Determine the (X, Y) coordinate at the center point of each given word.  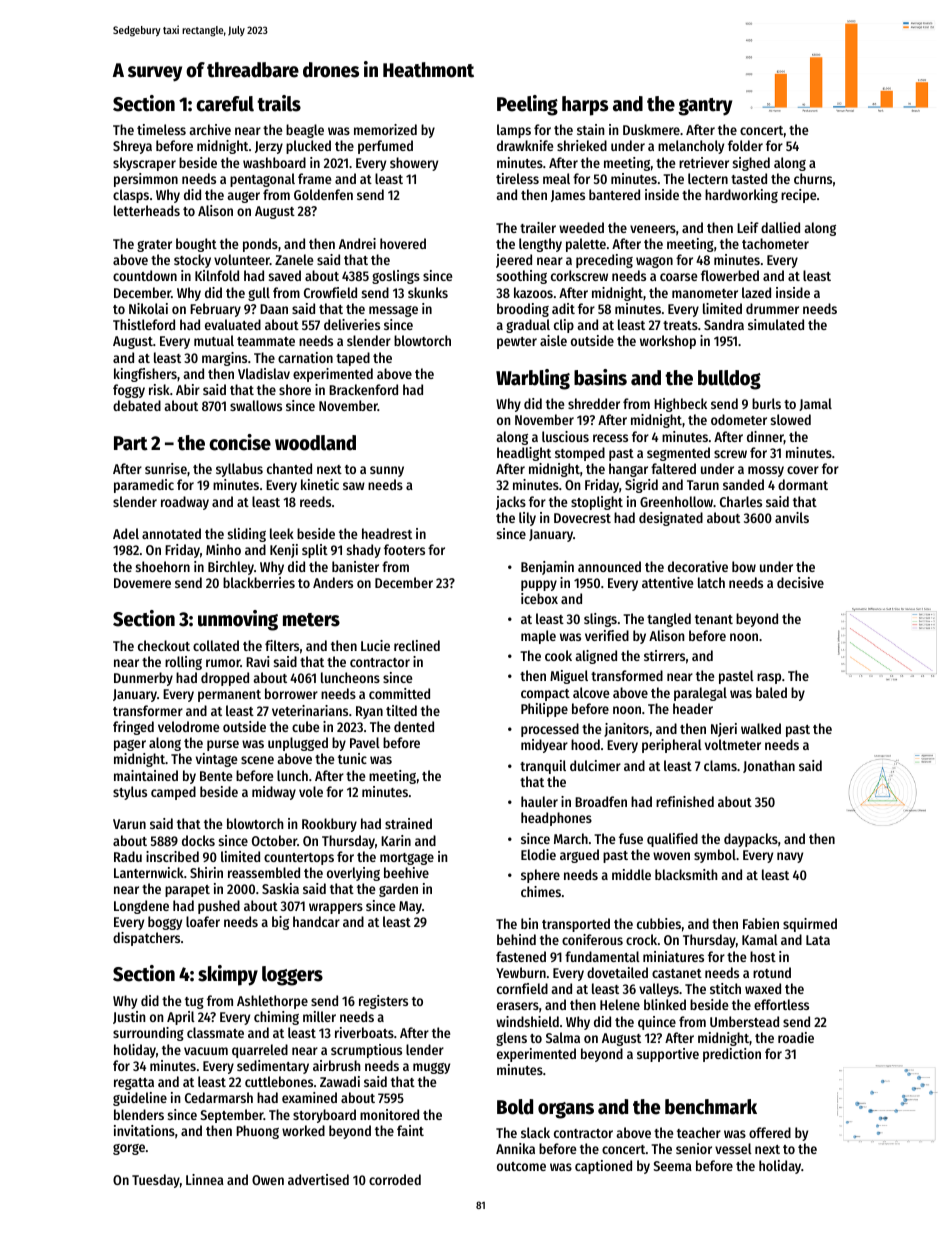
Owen (268, 1180)
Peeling (527, 105)
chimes (541, 891)
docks (198, 840)
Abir (188, 389)
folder (745, 145)
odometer (739, 419)
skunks (428, 292)
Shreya (132, 147)
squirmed (810, 925)
